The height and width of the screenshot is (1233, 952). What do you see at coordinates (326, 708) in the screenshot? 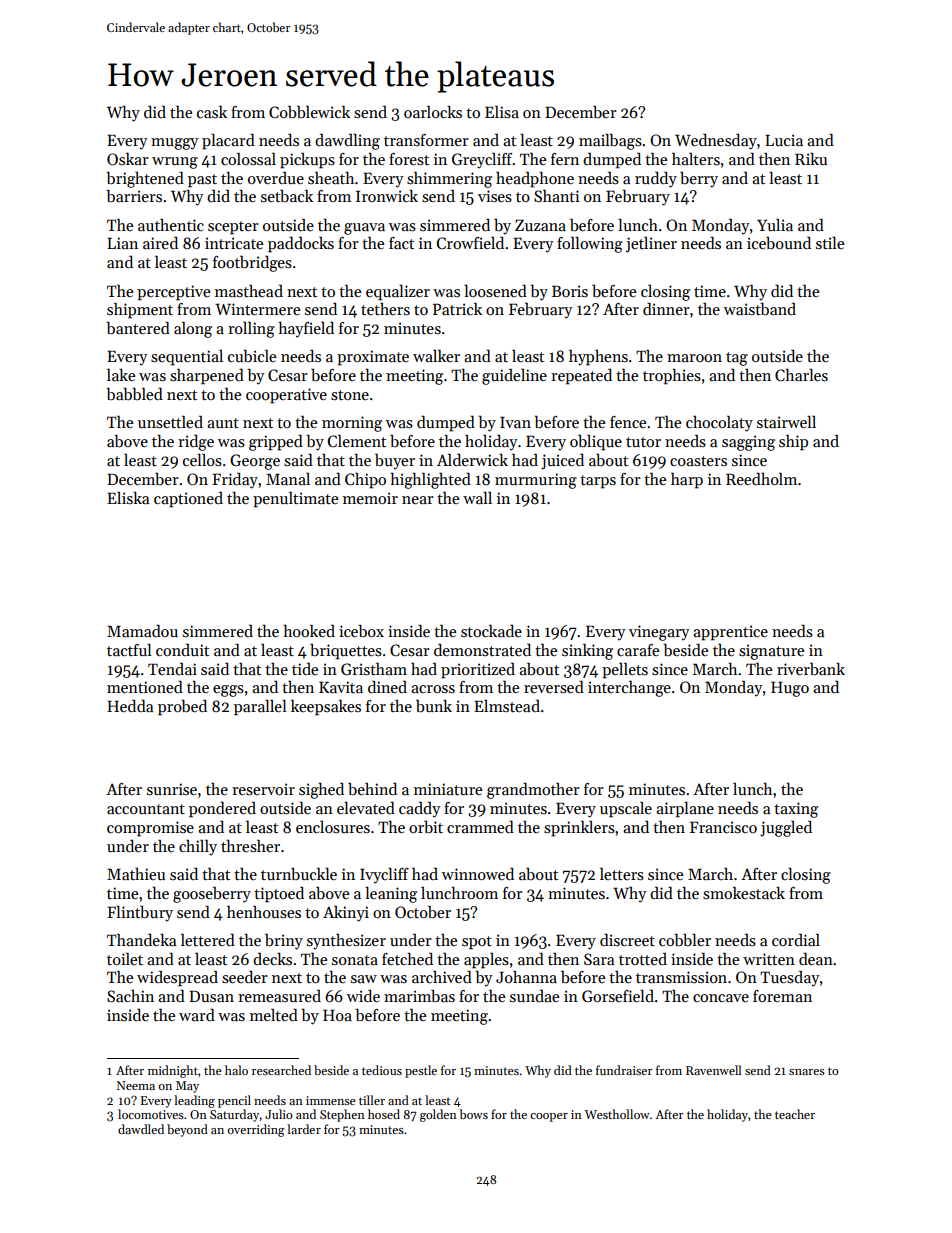
I see `keepsakes` at bounding box center [326, 708].
